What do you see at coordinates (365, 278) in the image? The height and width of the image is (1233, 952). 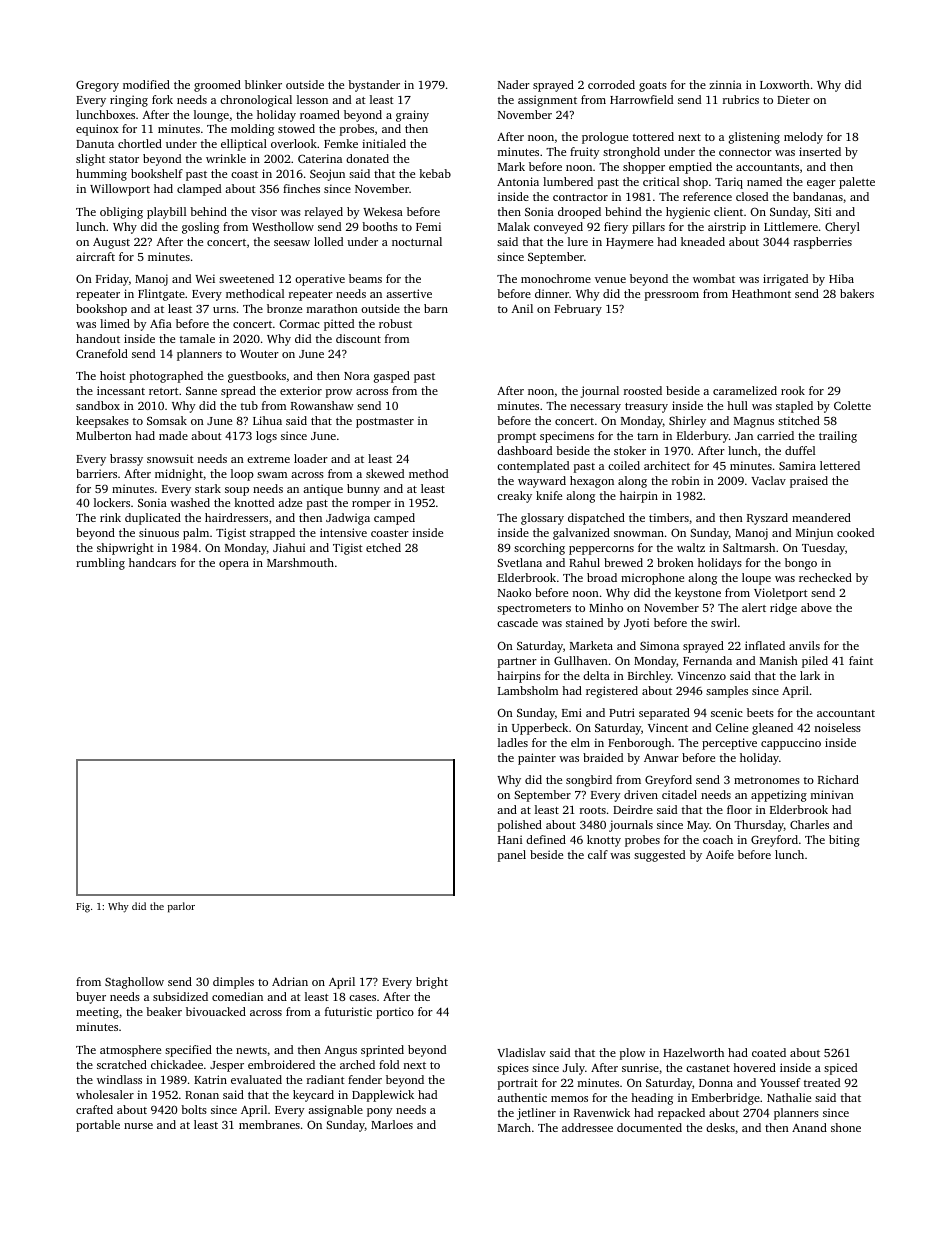 I see `beams` at bounding box center [365, 278].
